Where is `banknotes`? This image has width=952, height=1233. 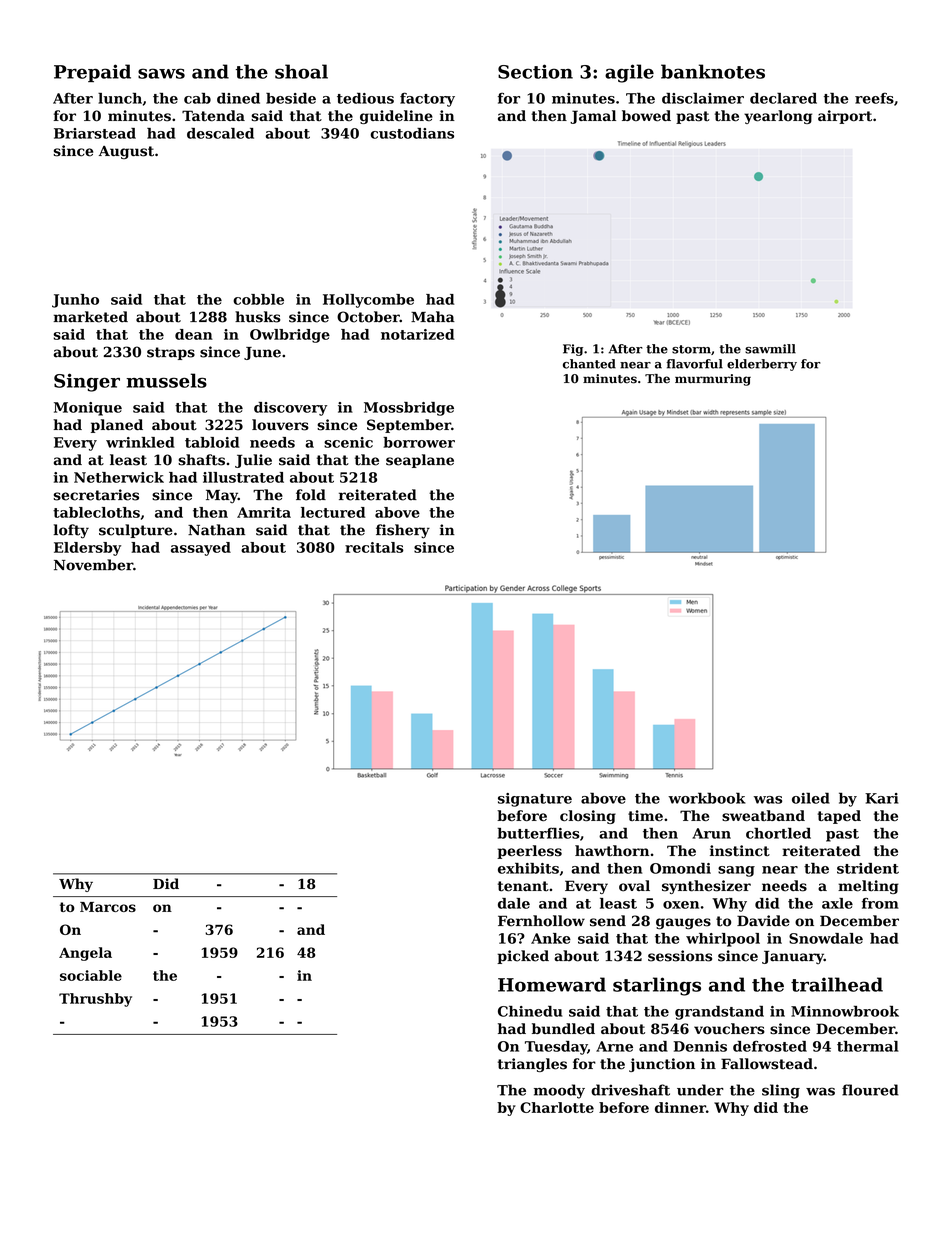
banknotes is located at coordinates (713, 71).
